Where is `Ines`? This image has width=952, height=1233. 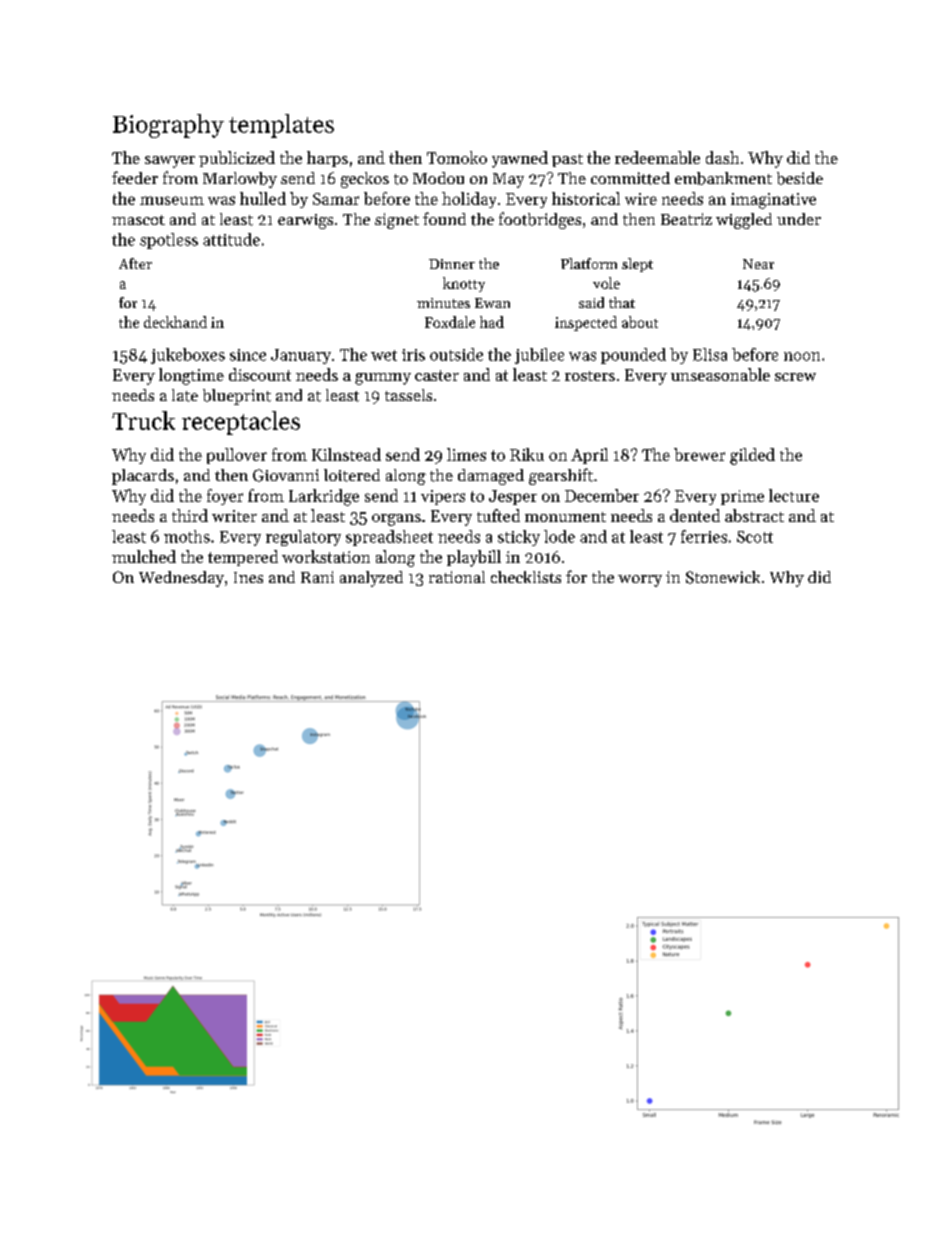
Ines is located at coordinates (248, 577).
